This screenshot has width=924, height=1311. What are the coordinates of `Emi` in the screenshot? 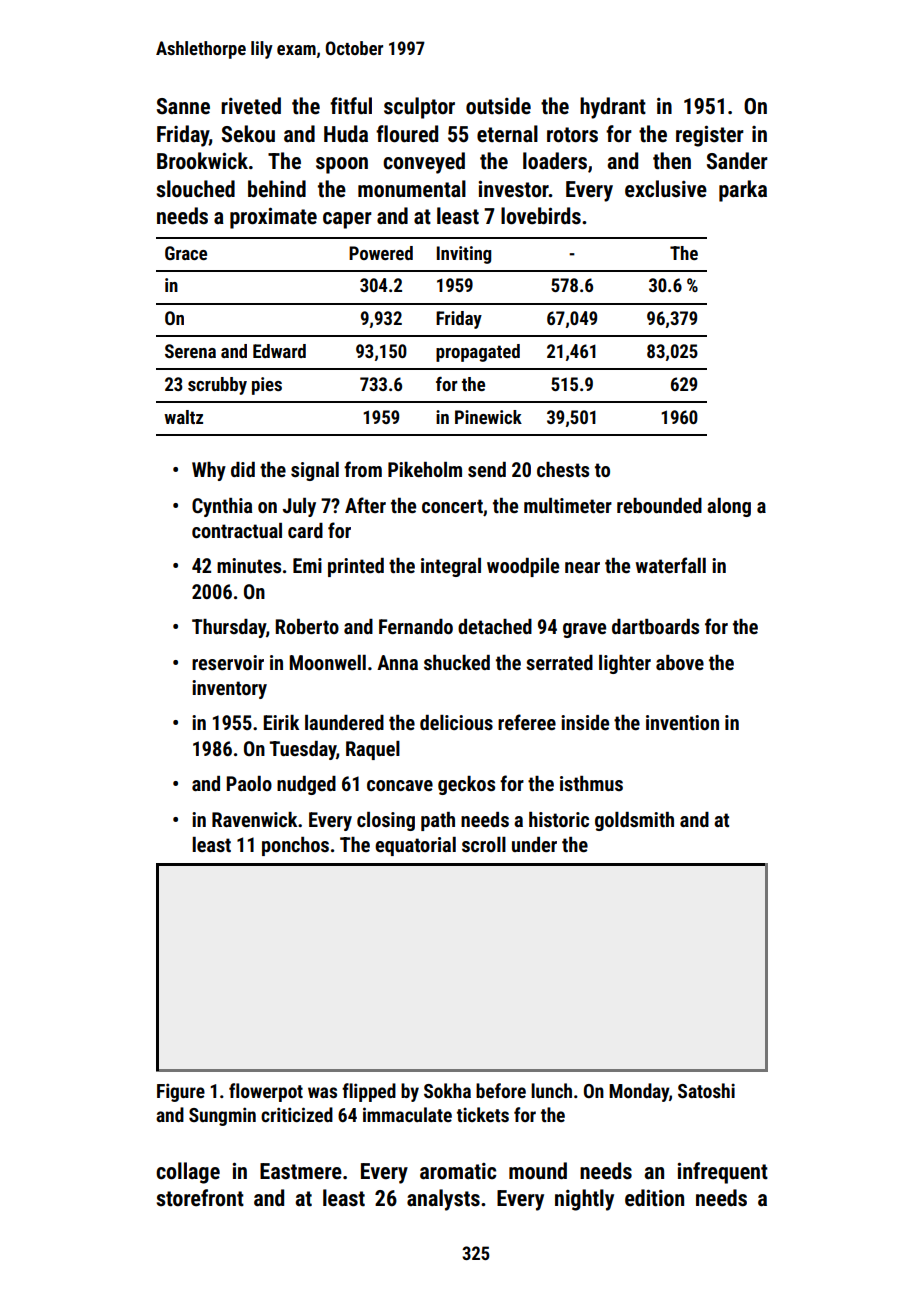 It's located at (307, 565).
